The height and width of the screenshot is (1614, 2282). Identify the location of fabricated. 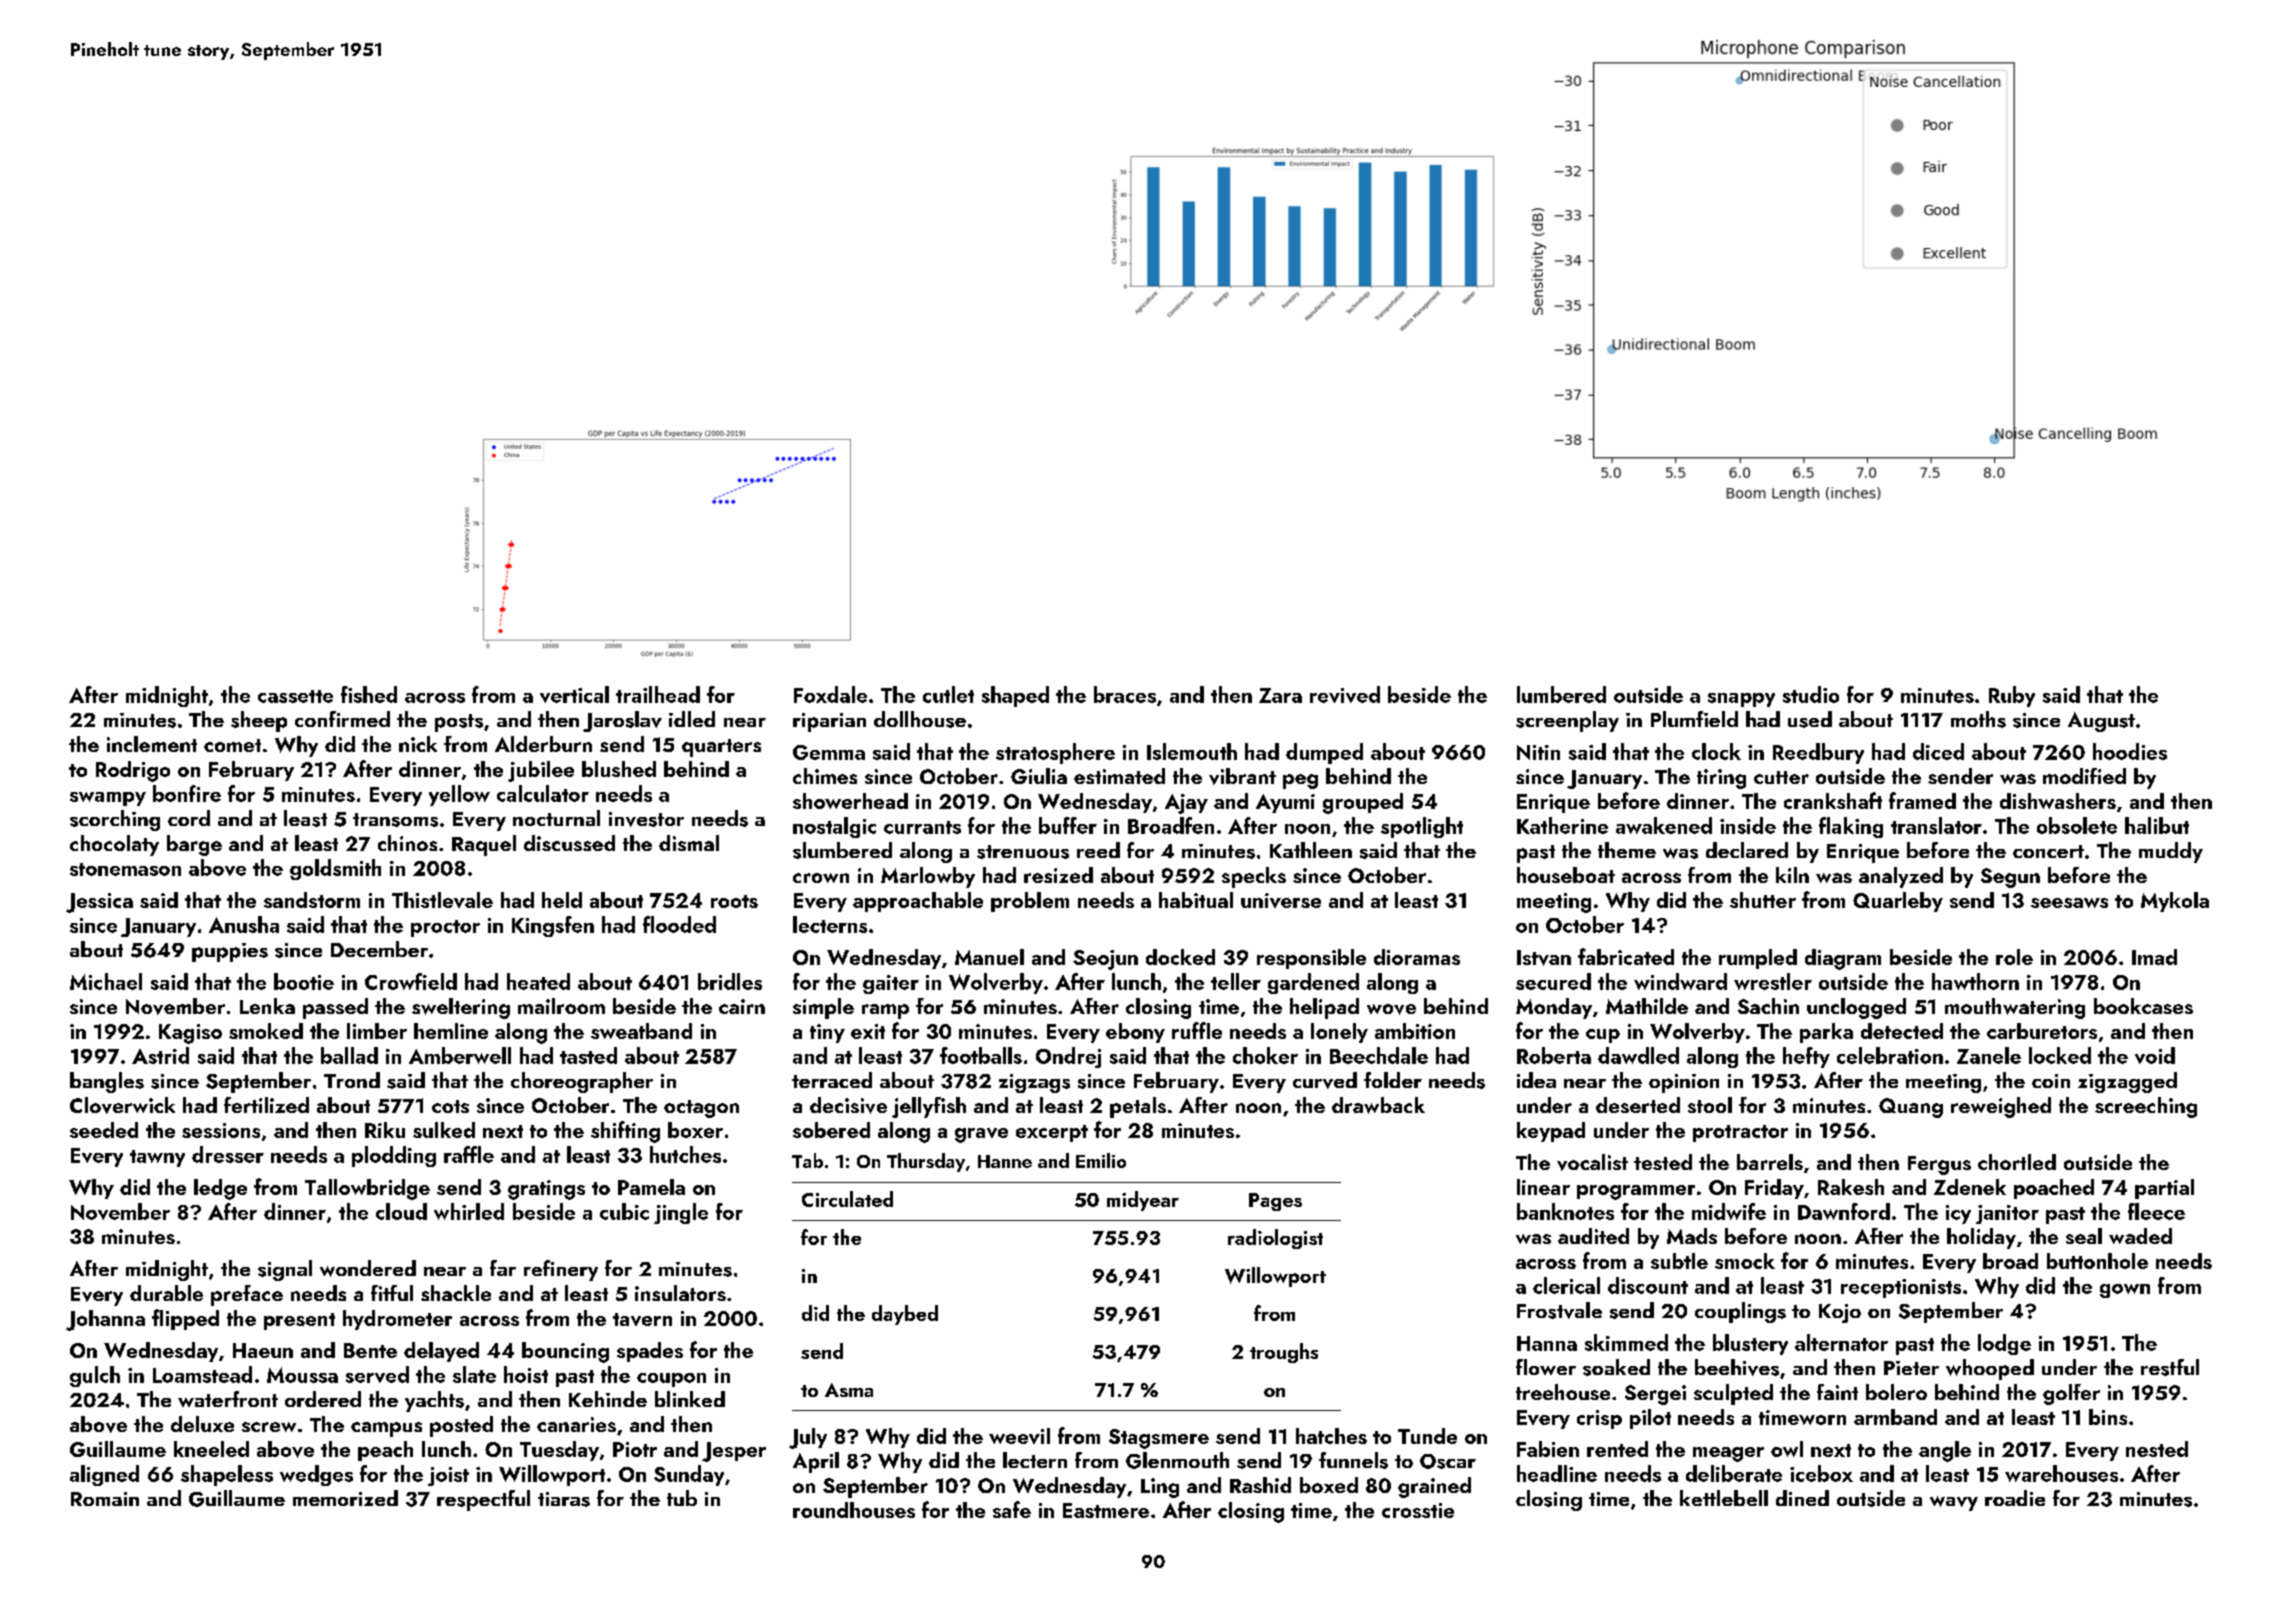
(1626, 956).
